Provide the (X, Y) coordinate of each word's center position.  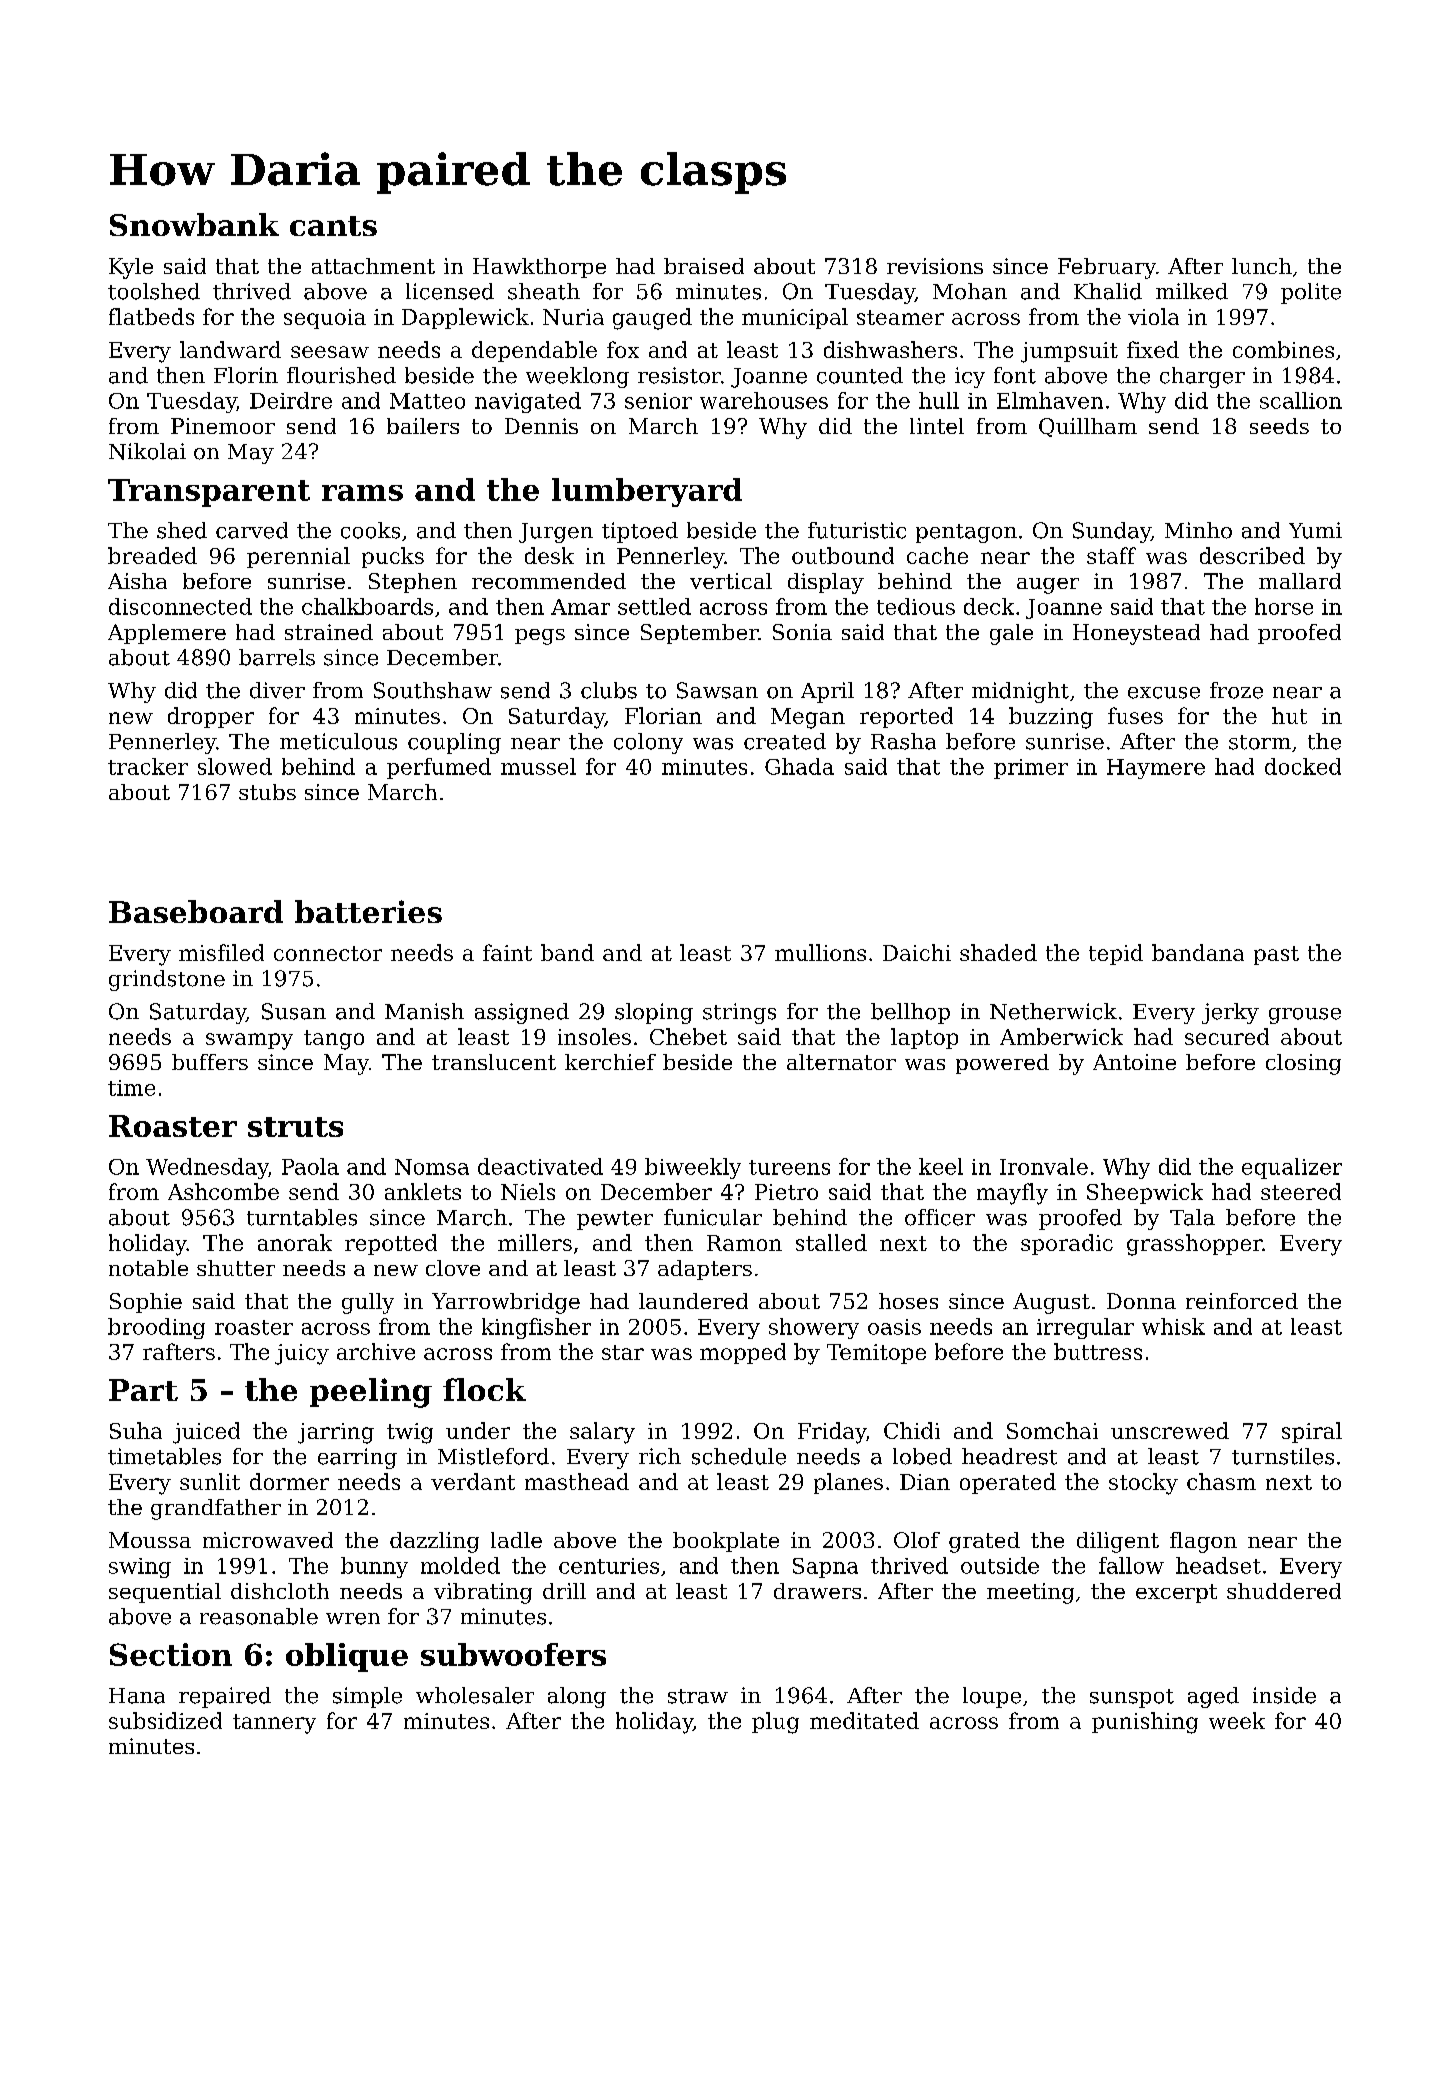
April (827, 692)
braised (704, 266)
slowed (235, 766)
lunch (1262, 266)
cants (333, 226)
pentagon (966, 533)
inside (1284, 1695)
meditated (864, 1720)
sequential (165, 1593)
